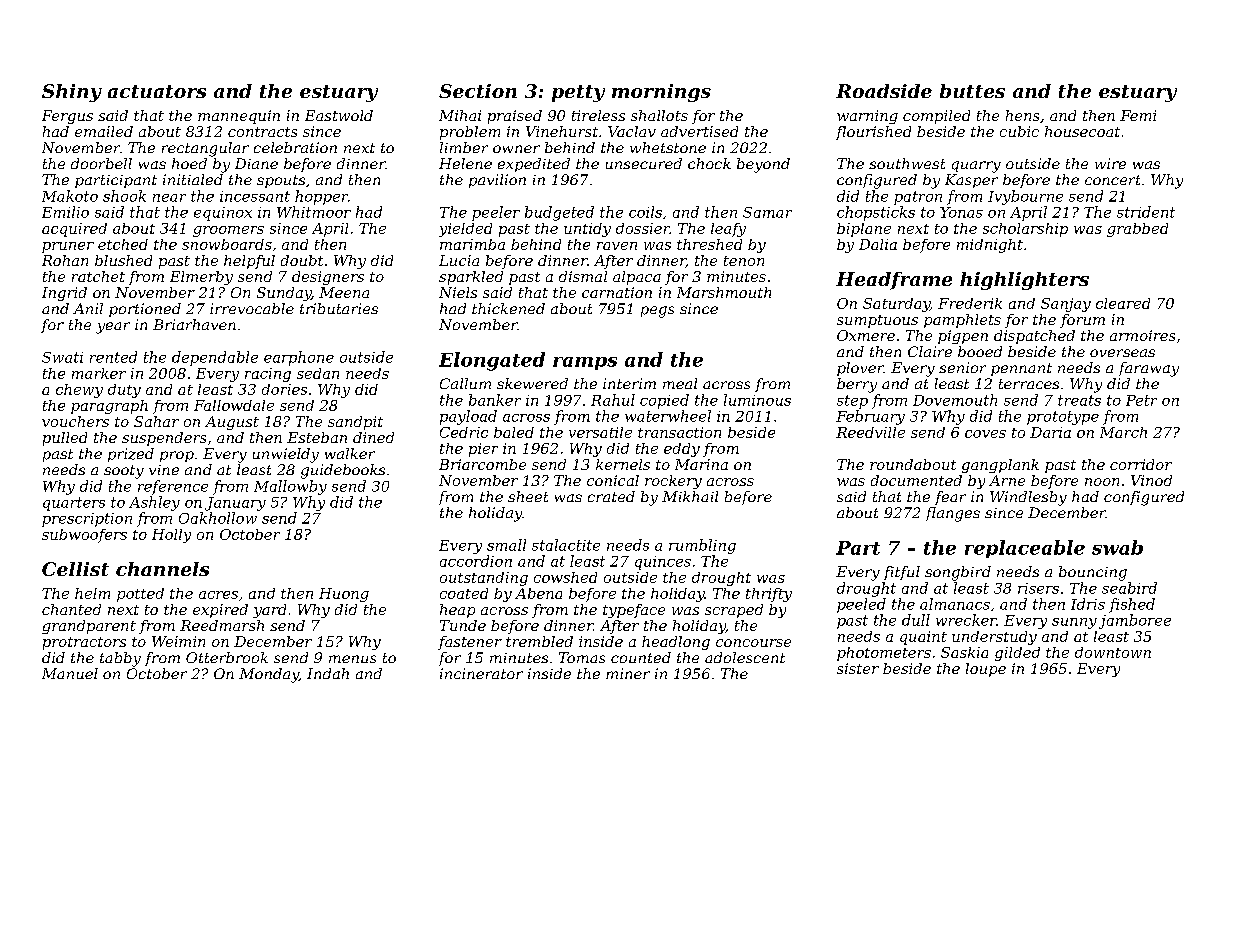 This screenshot has height=952, width=1233. What do you see at coordinates (508, 308) in the screenshot?
I see `thickened` at bounding box center [508, 308].
